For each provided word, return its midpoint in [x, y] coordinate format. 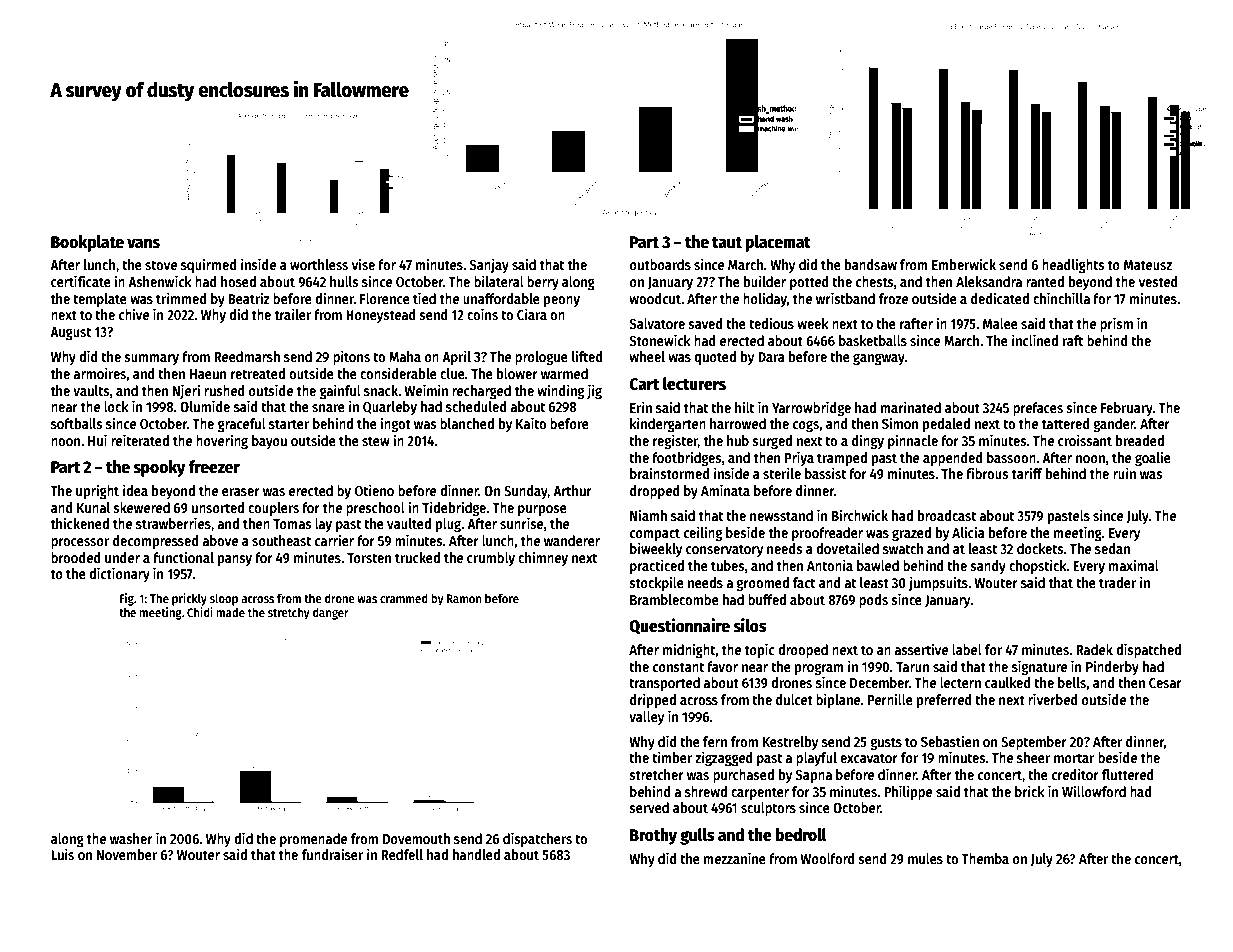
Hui [97, 440]
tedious [771, 323]
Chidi [200, 612]
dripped [653, 700]
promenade [313, 840]
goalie [1153, 458]
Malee [1000, 323]
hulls [344, 281]
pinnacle [913, 441]
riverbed [1053, 699]
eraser [241, 492]
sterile [782, 473]
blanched [467, 423]
